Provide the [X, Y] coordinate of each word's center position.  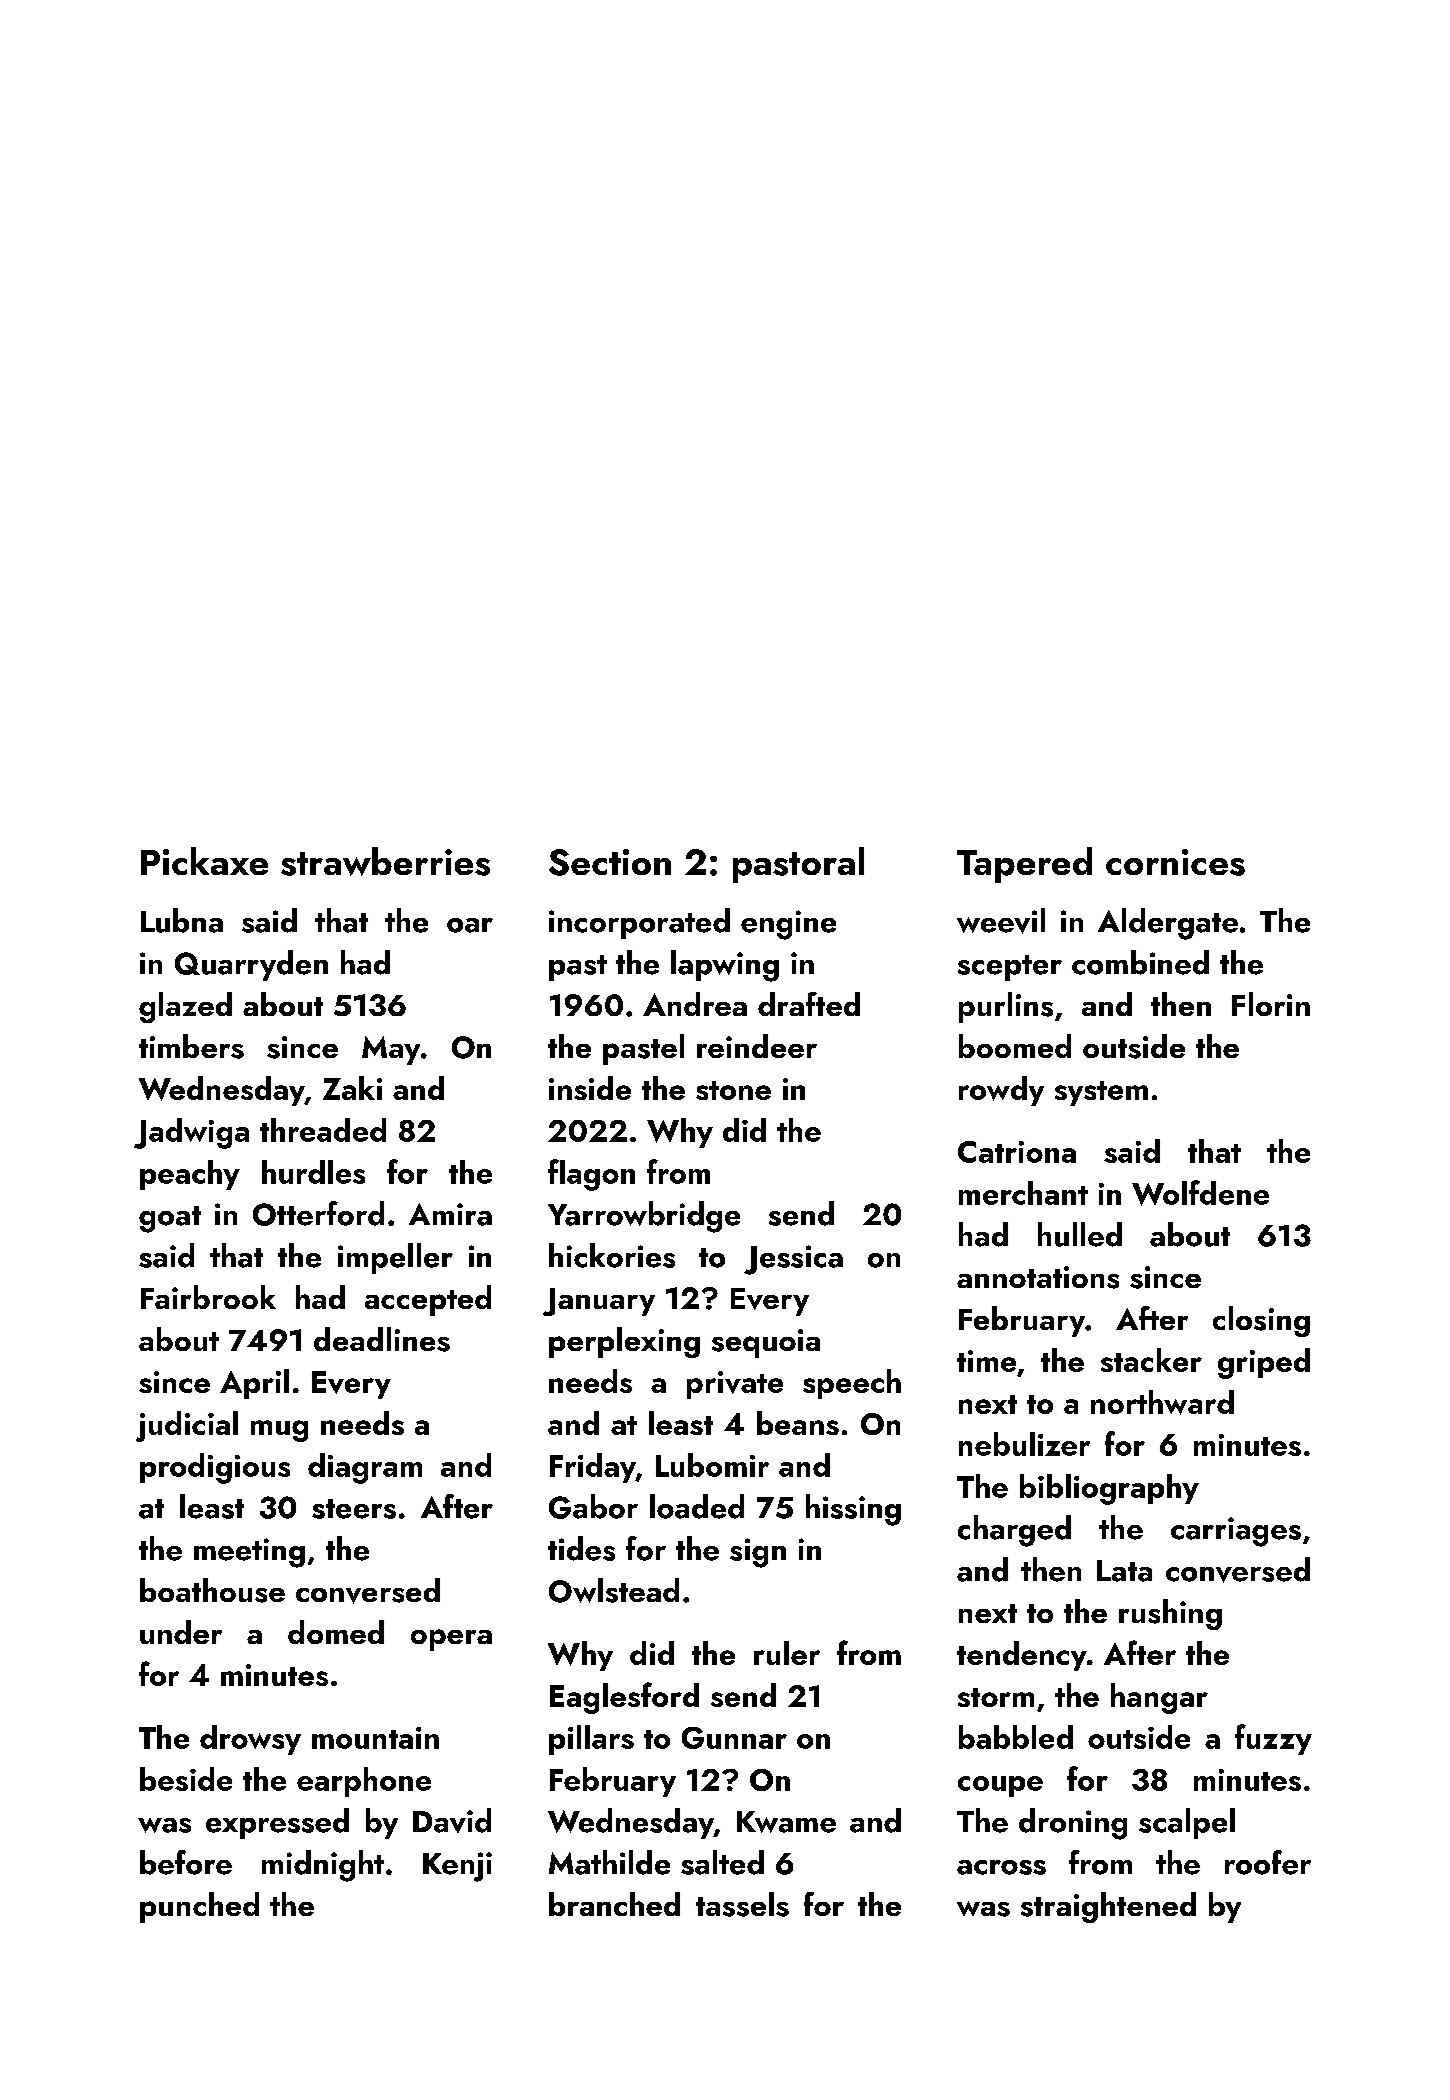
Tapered [1024, 865]
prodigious [215, 1468]
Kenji [457, 1867]
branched [614, 1904]
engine [788, 925]
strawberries [385, 861]
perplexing [624, 1342]
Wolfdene [1200, 1193]
